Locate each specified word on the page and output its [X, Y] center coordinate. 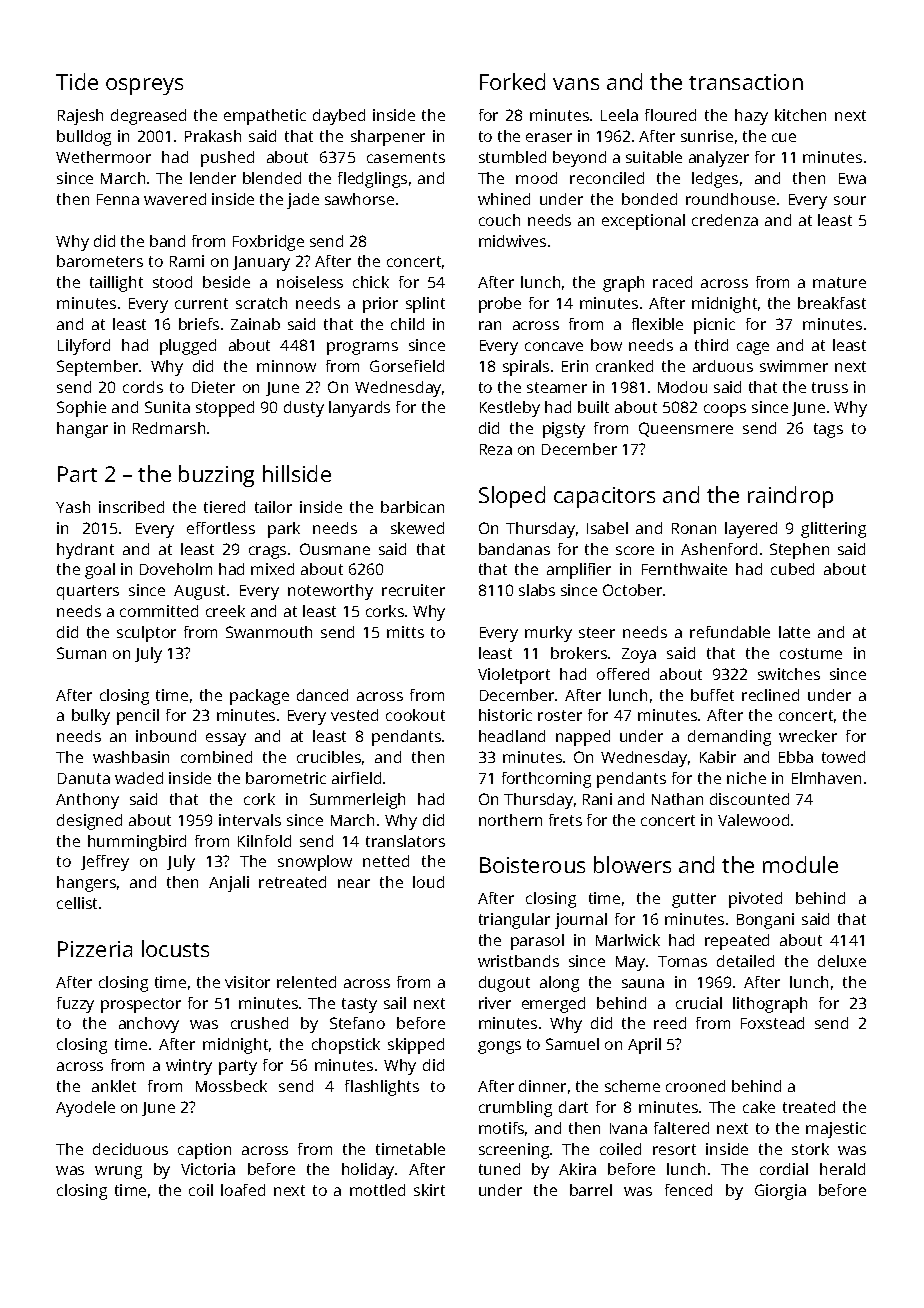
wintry [189, 1067]
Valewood [753, 820]
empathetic [265, 117]
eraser [549, 137]
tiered [224, 507]
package [259, 697]
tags [828, 430]
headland [512, 736]
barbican [412, 507]
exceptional [643, 222]
